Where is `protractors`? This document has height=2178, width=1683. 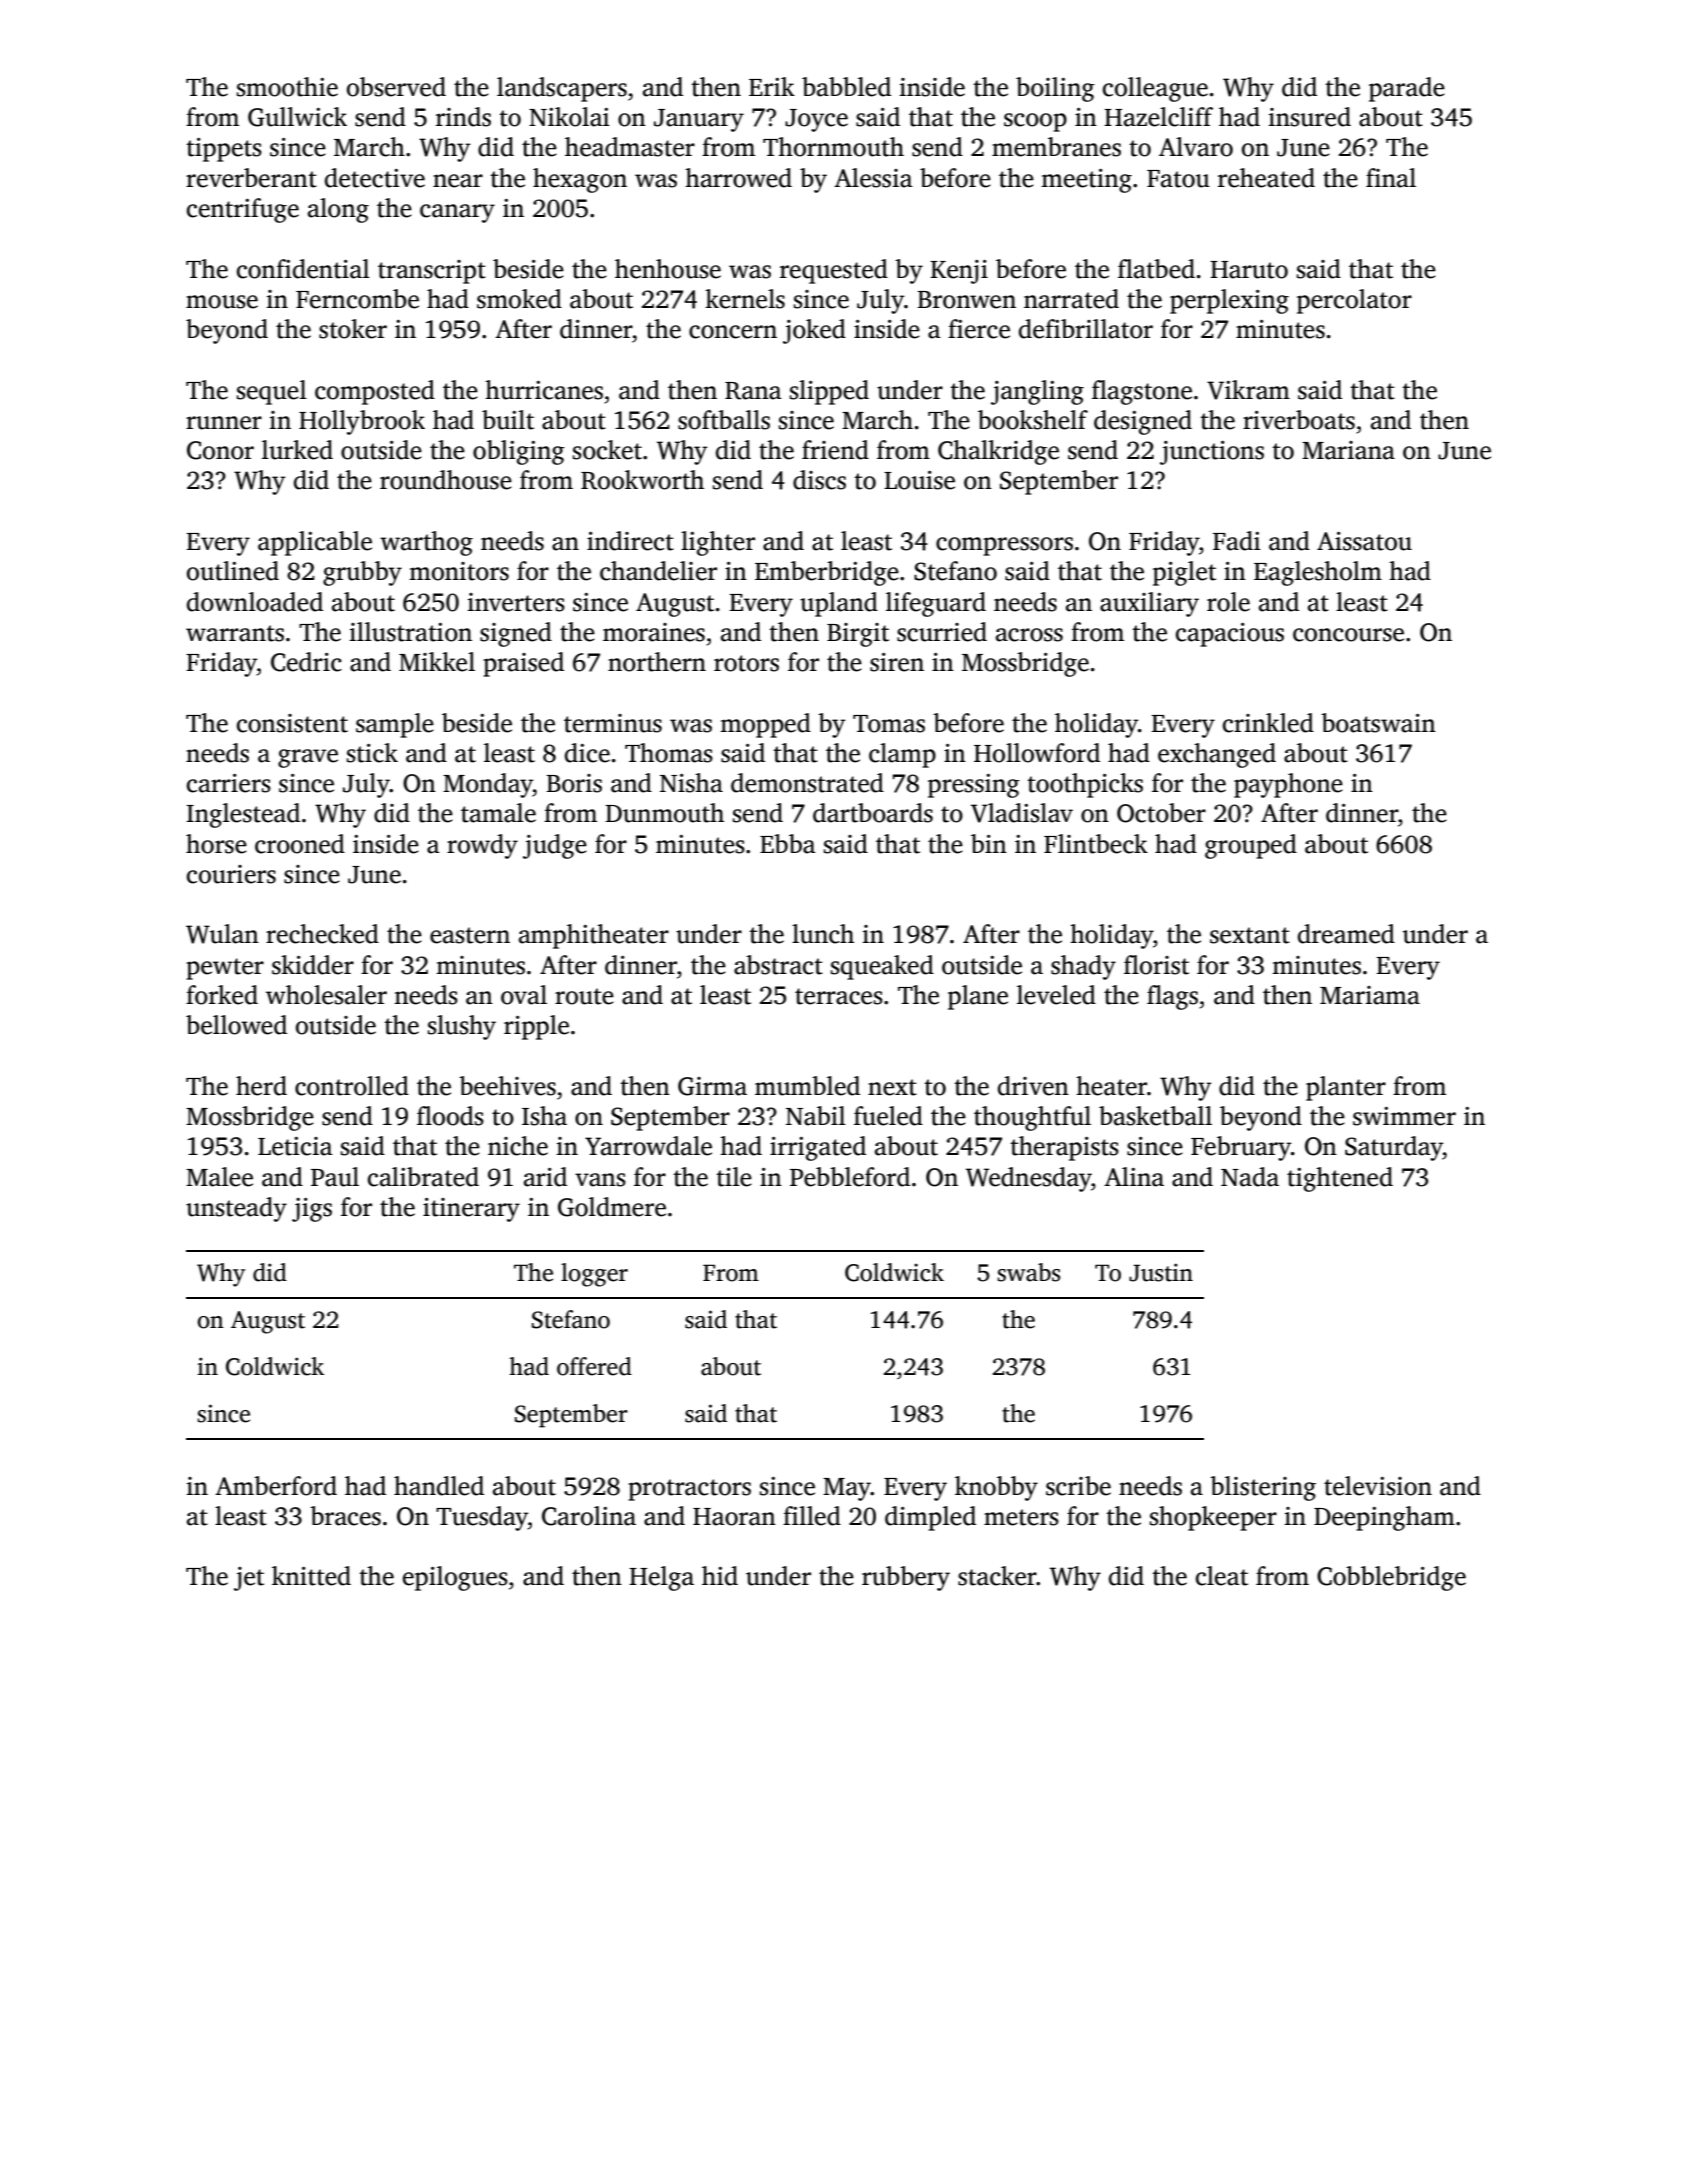
protractors is located at coordinates (689, 1490).
